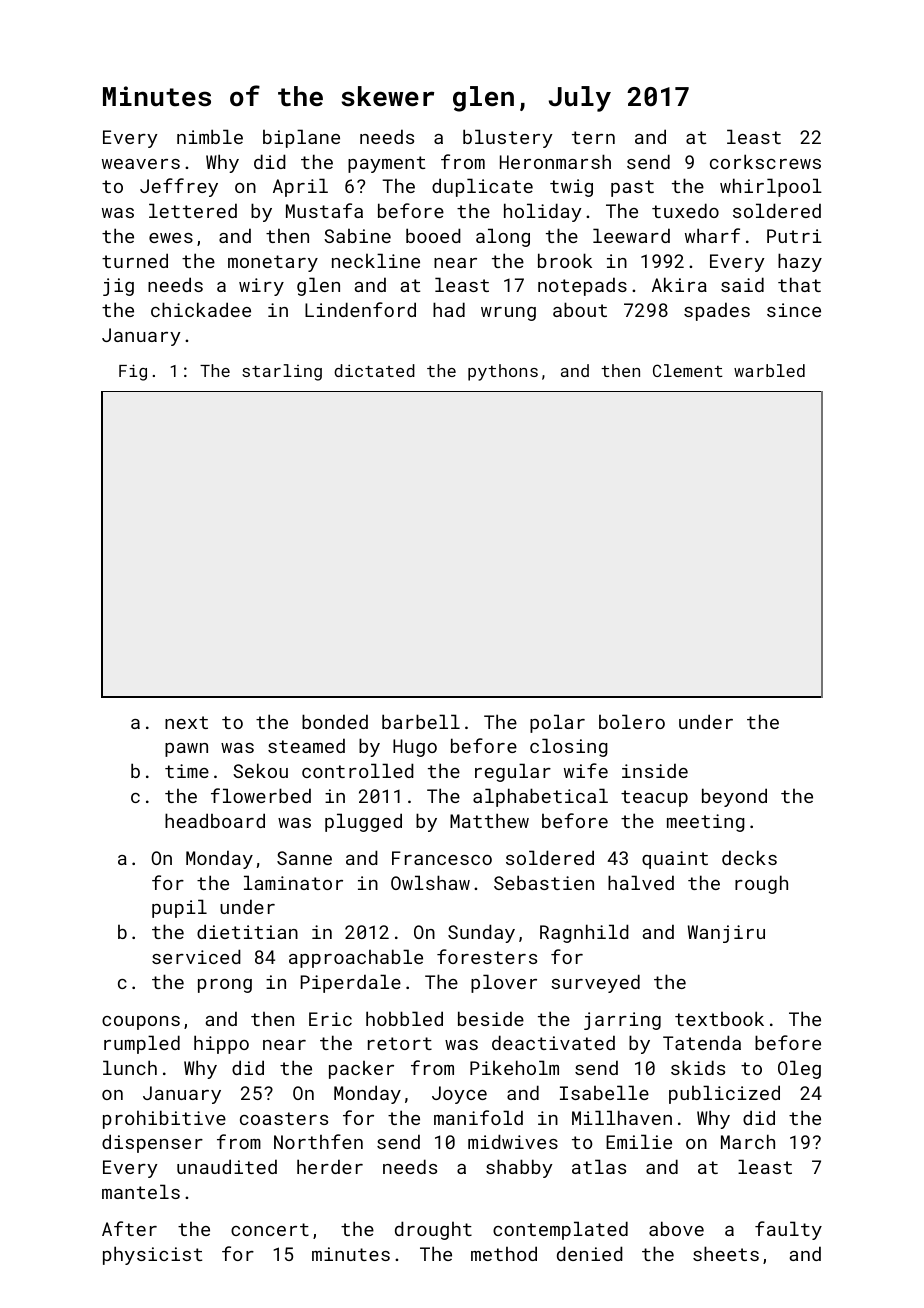 Image resolution: width=924 pixels, height=1308 pixels. What do you see at coordinates (769, 370) in the screenshot?
I see `warbled` at bounding box center [769, 370].
